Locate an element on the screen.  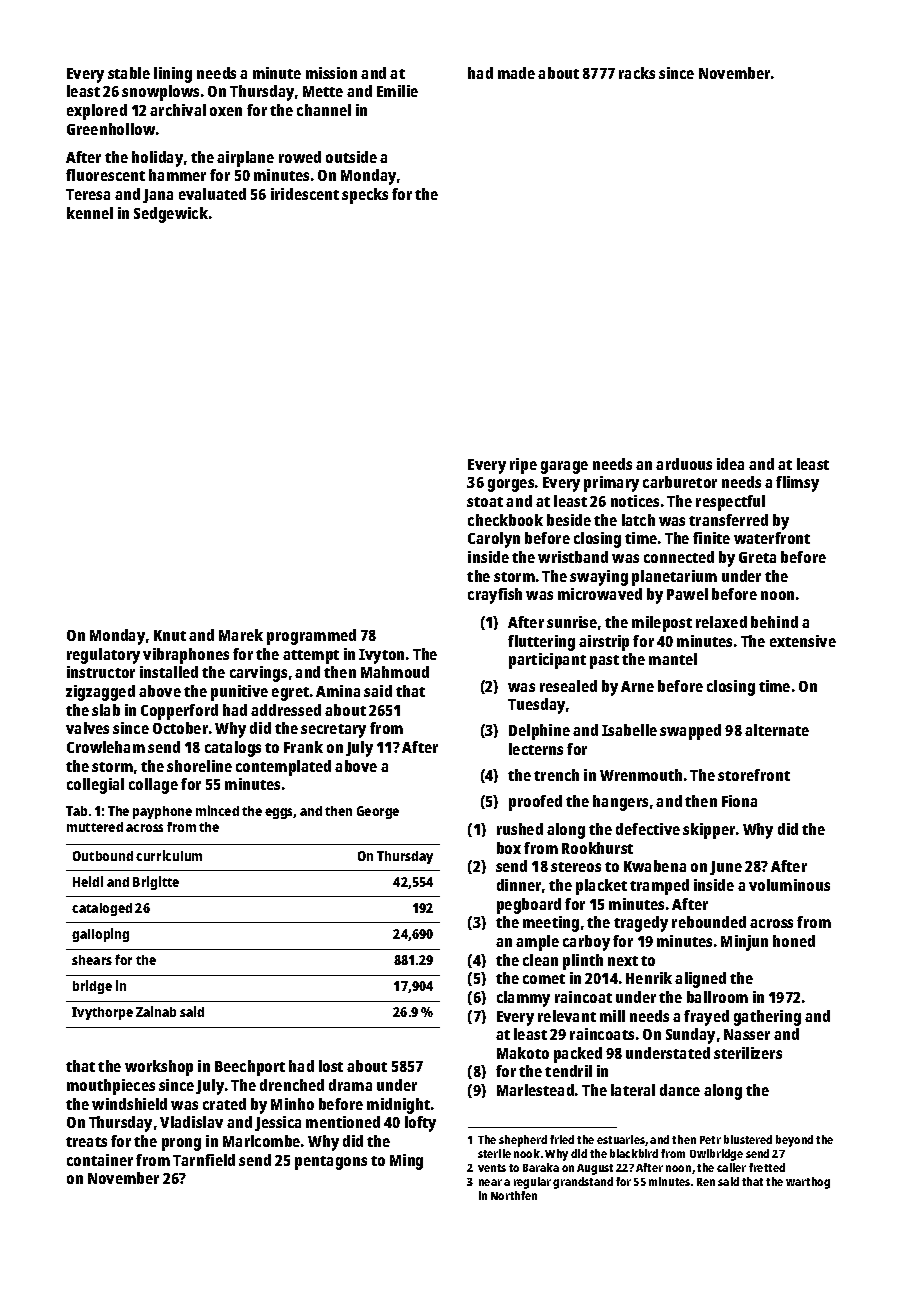
stoat is located at coordinates (485, 502).
